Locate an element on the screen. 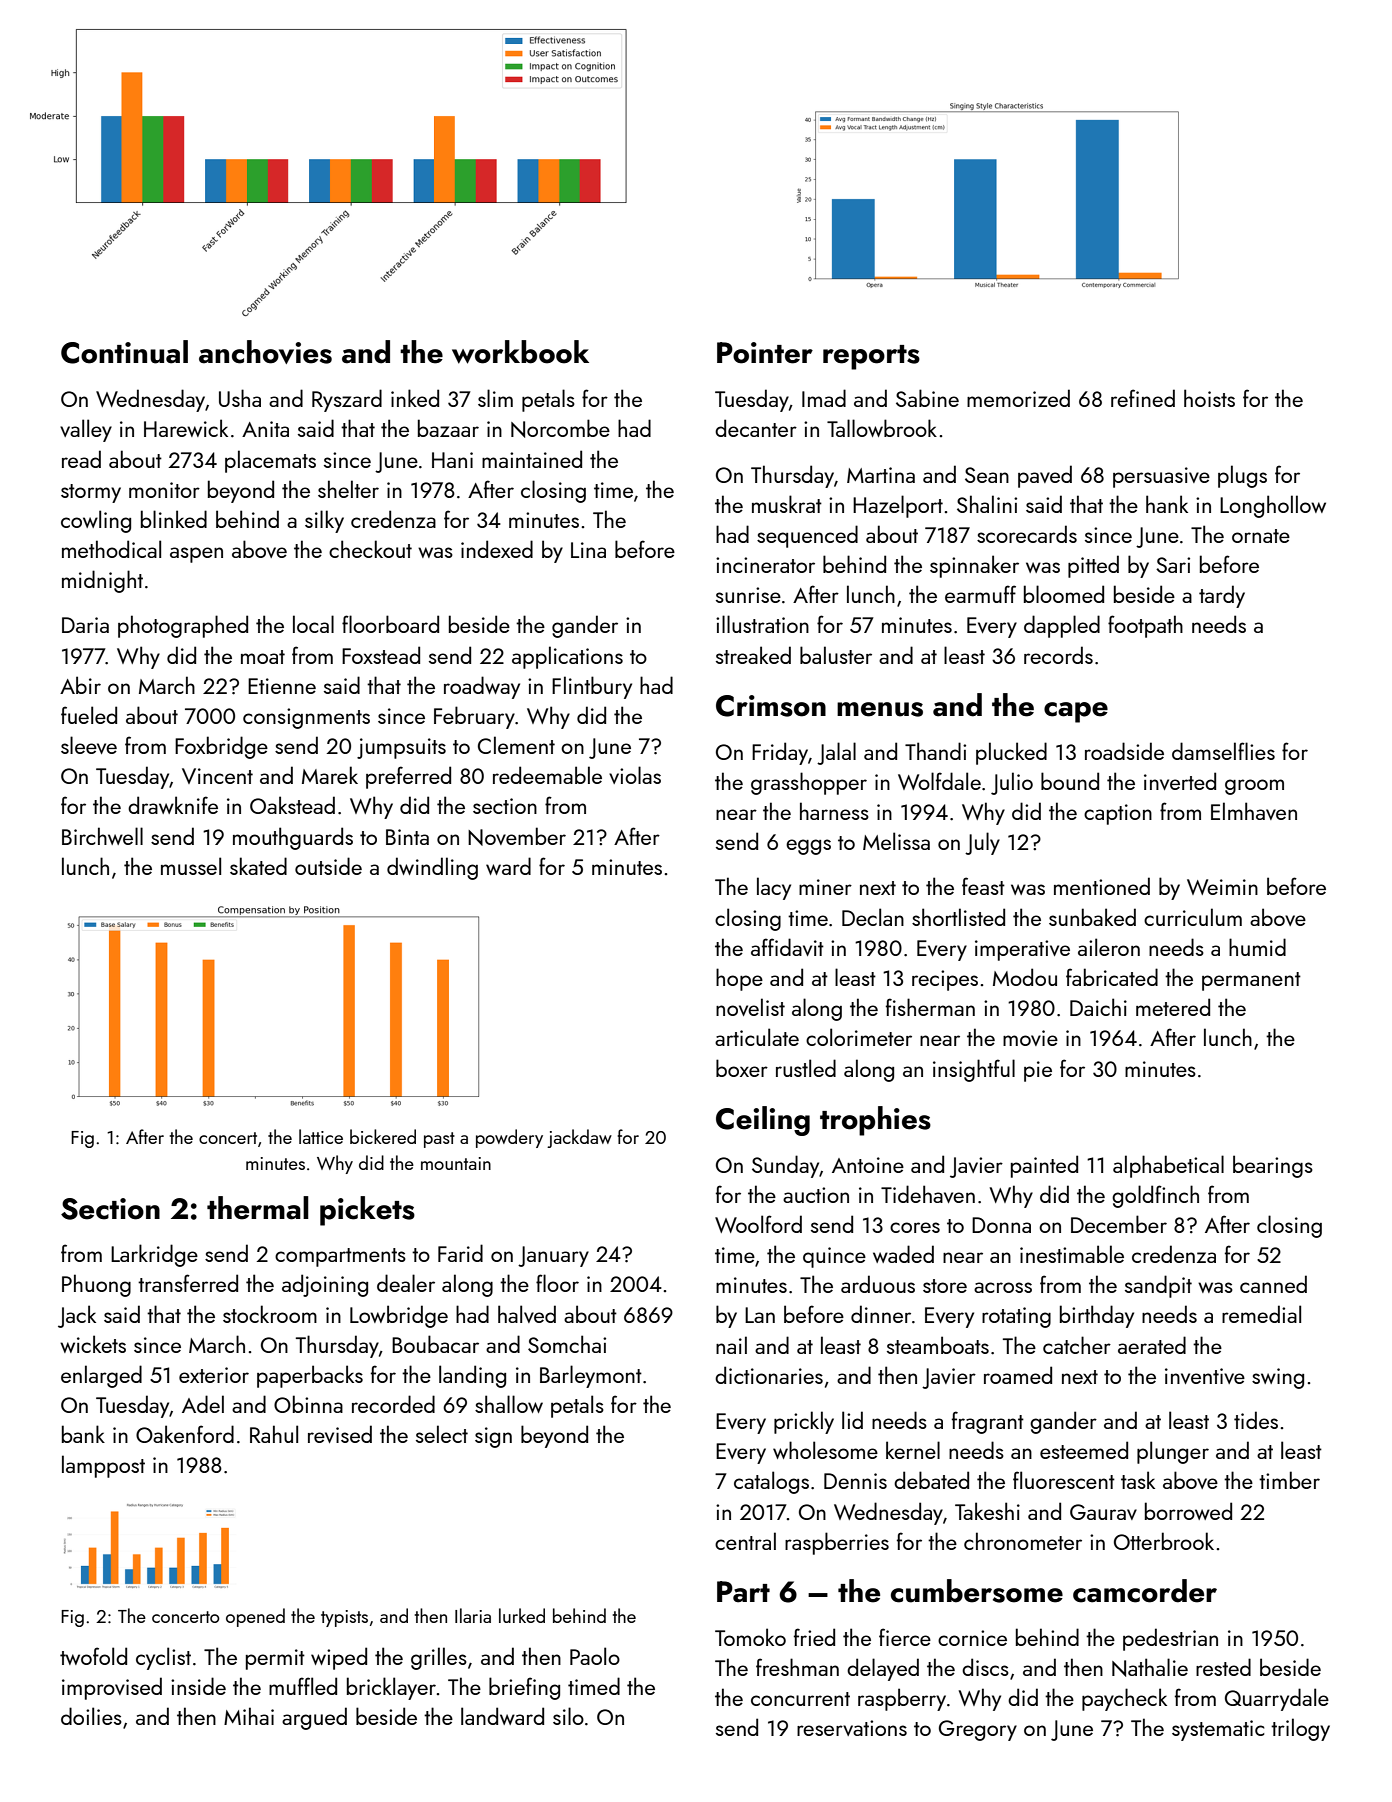 This screenshot has width=1392, height=1802. ornate is located at coordinates (1261, 536).
